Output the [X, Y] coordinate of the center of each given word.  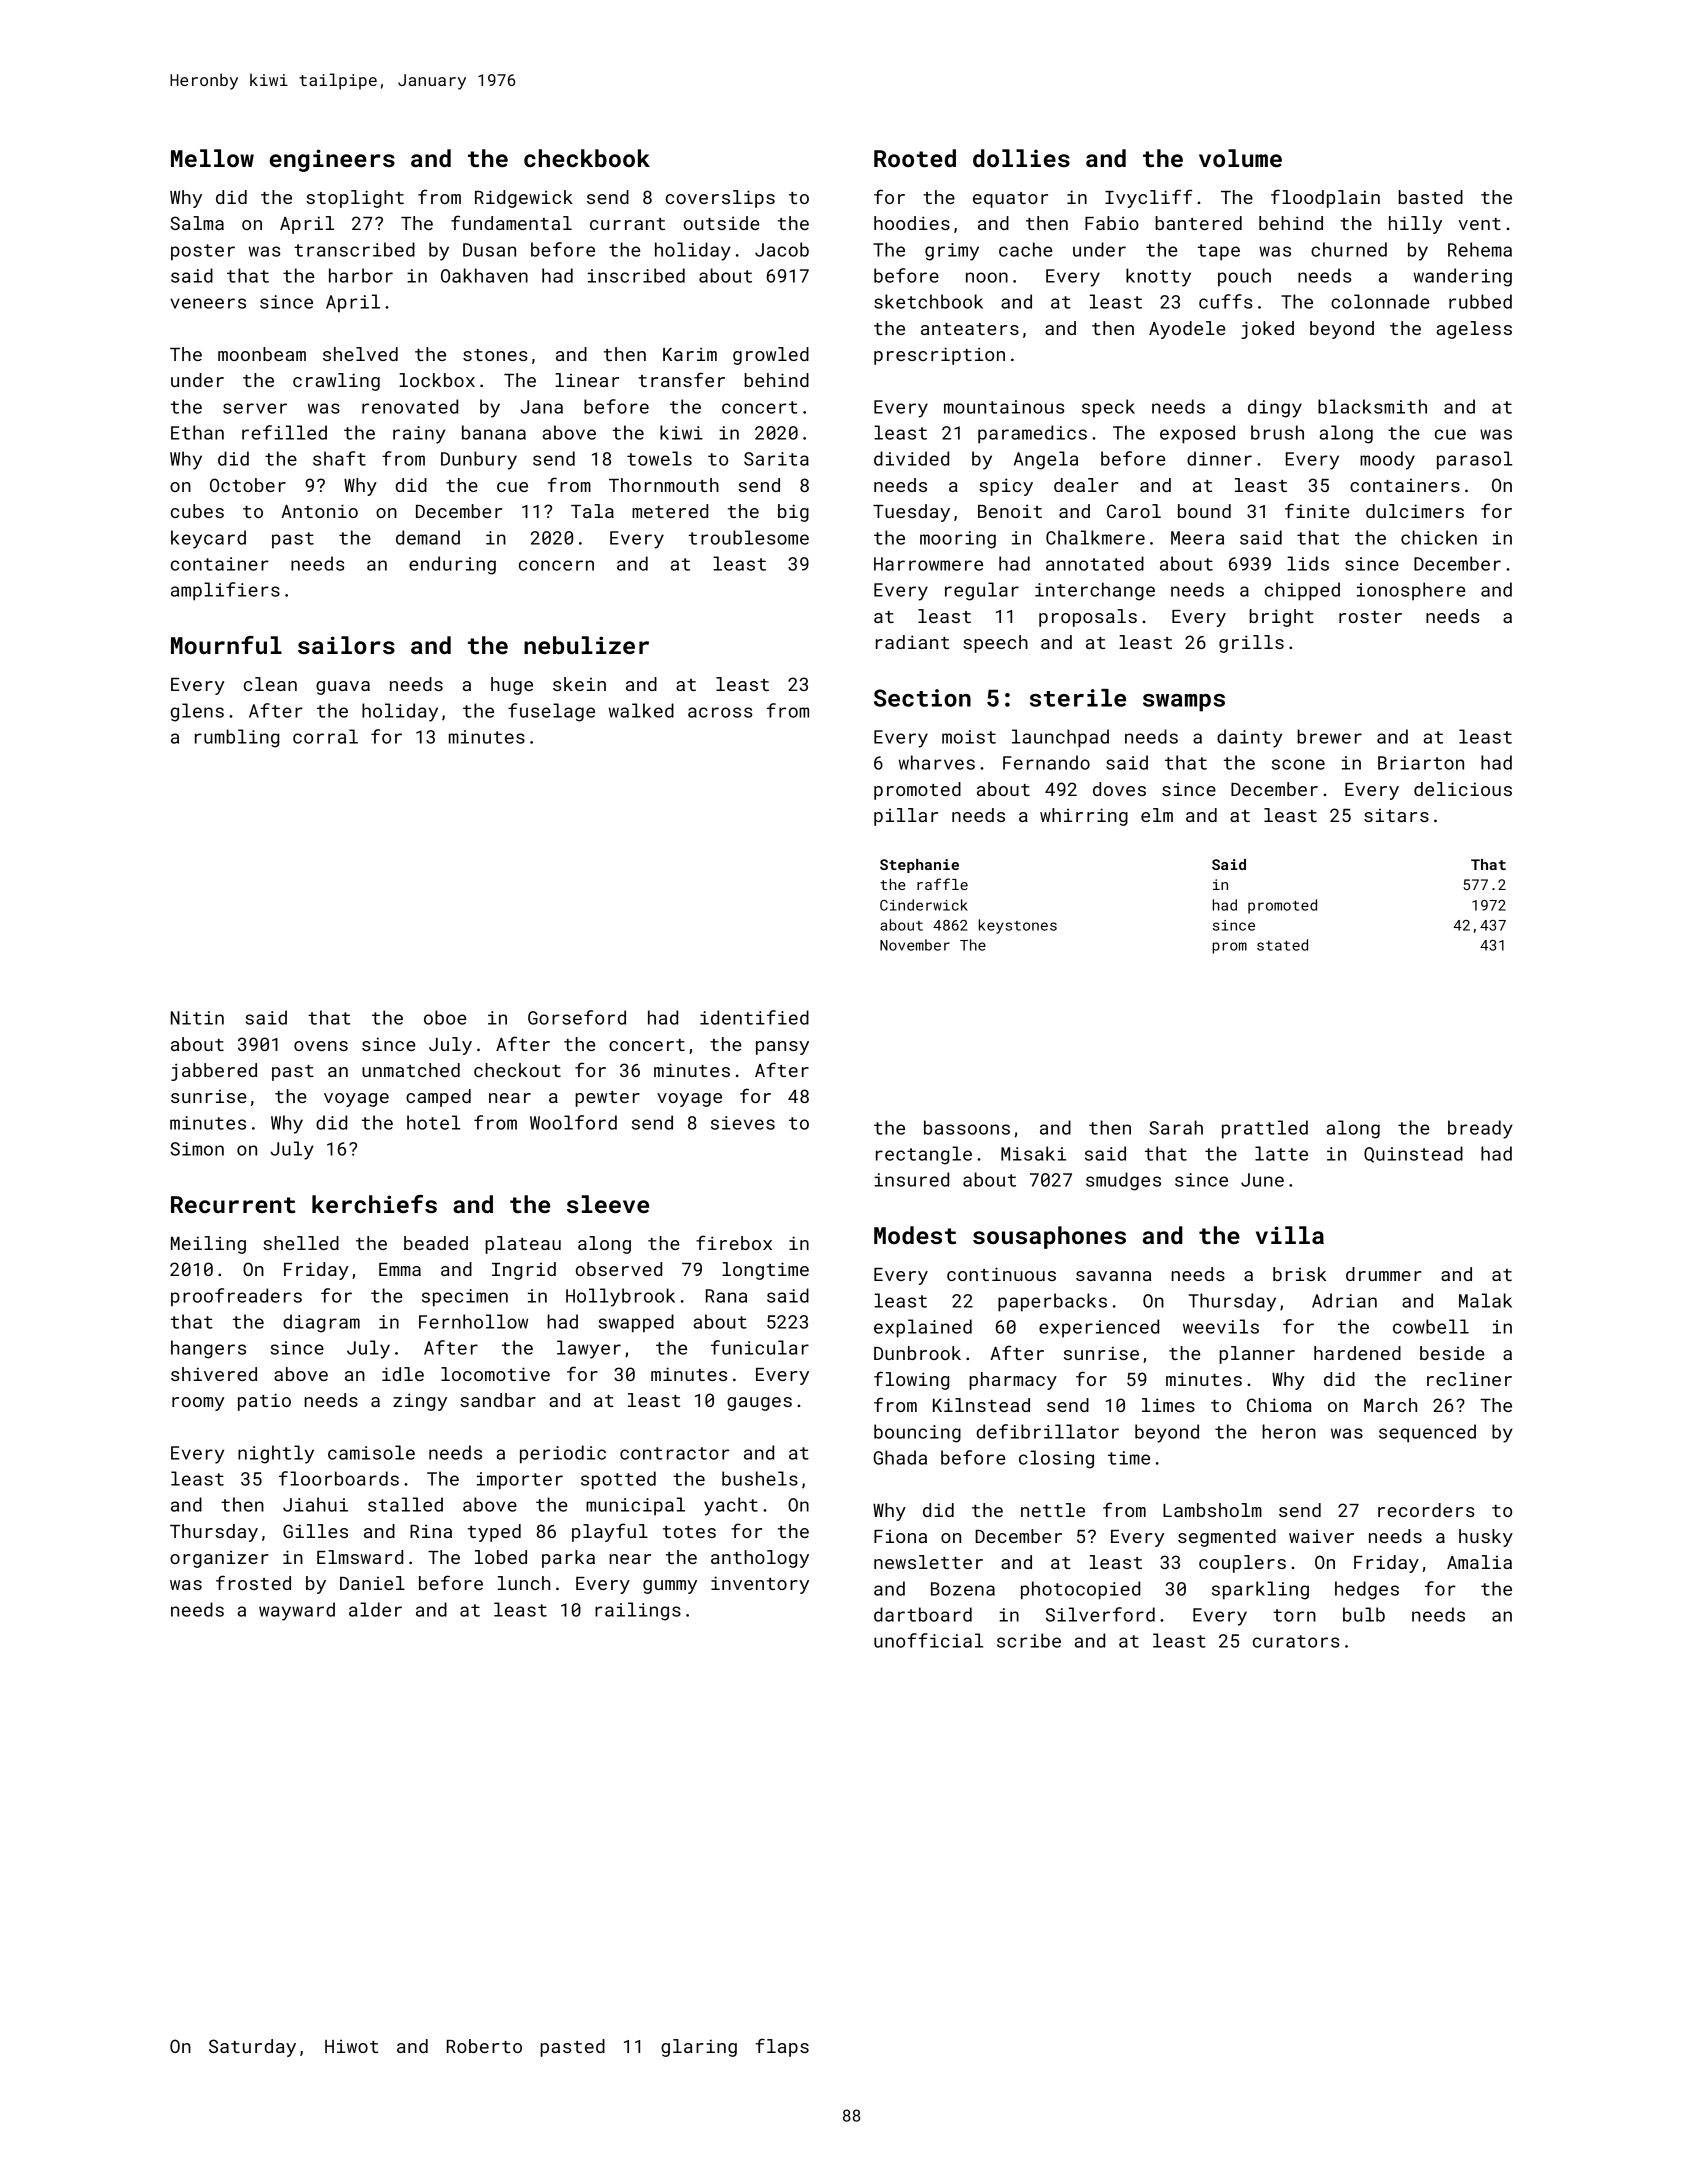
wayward [297, 1611]
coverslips [720, 199]
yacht [731, 1506]
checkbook [587, 158]
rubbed [1480, 301]
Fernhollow [473, 1321]
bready [1480, 1129]
